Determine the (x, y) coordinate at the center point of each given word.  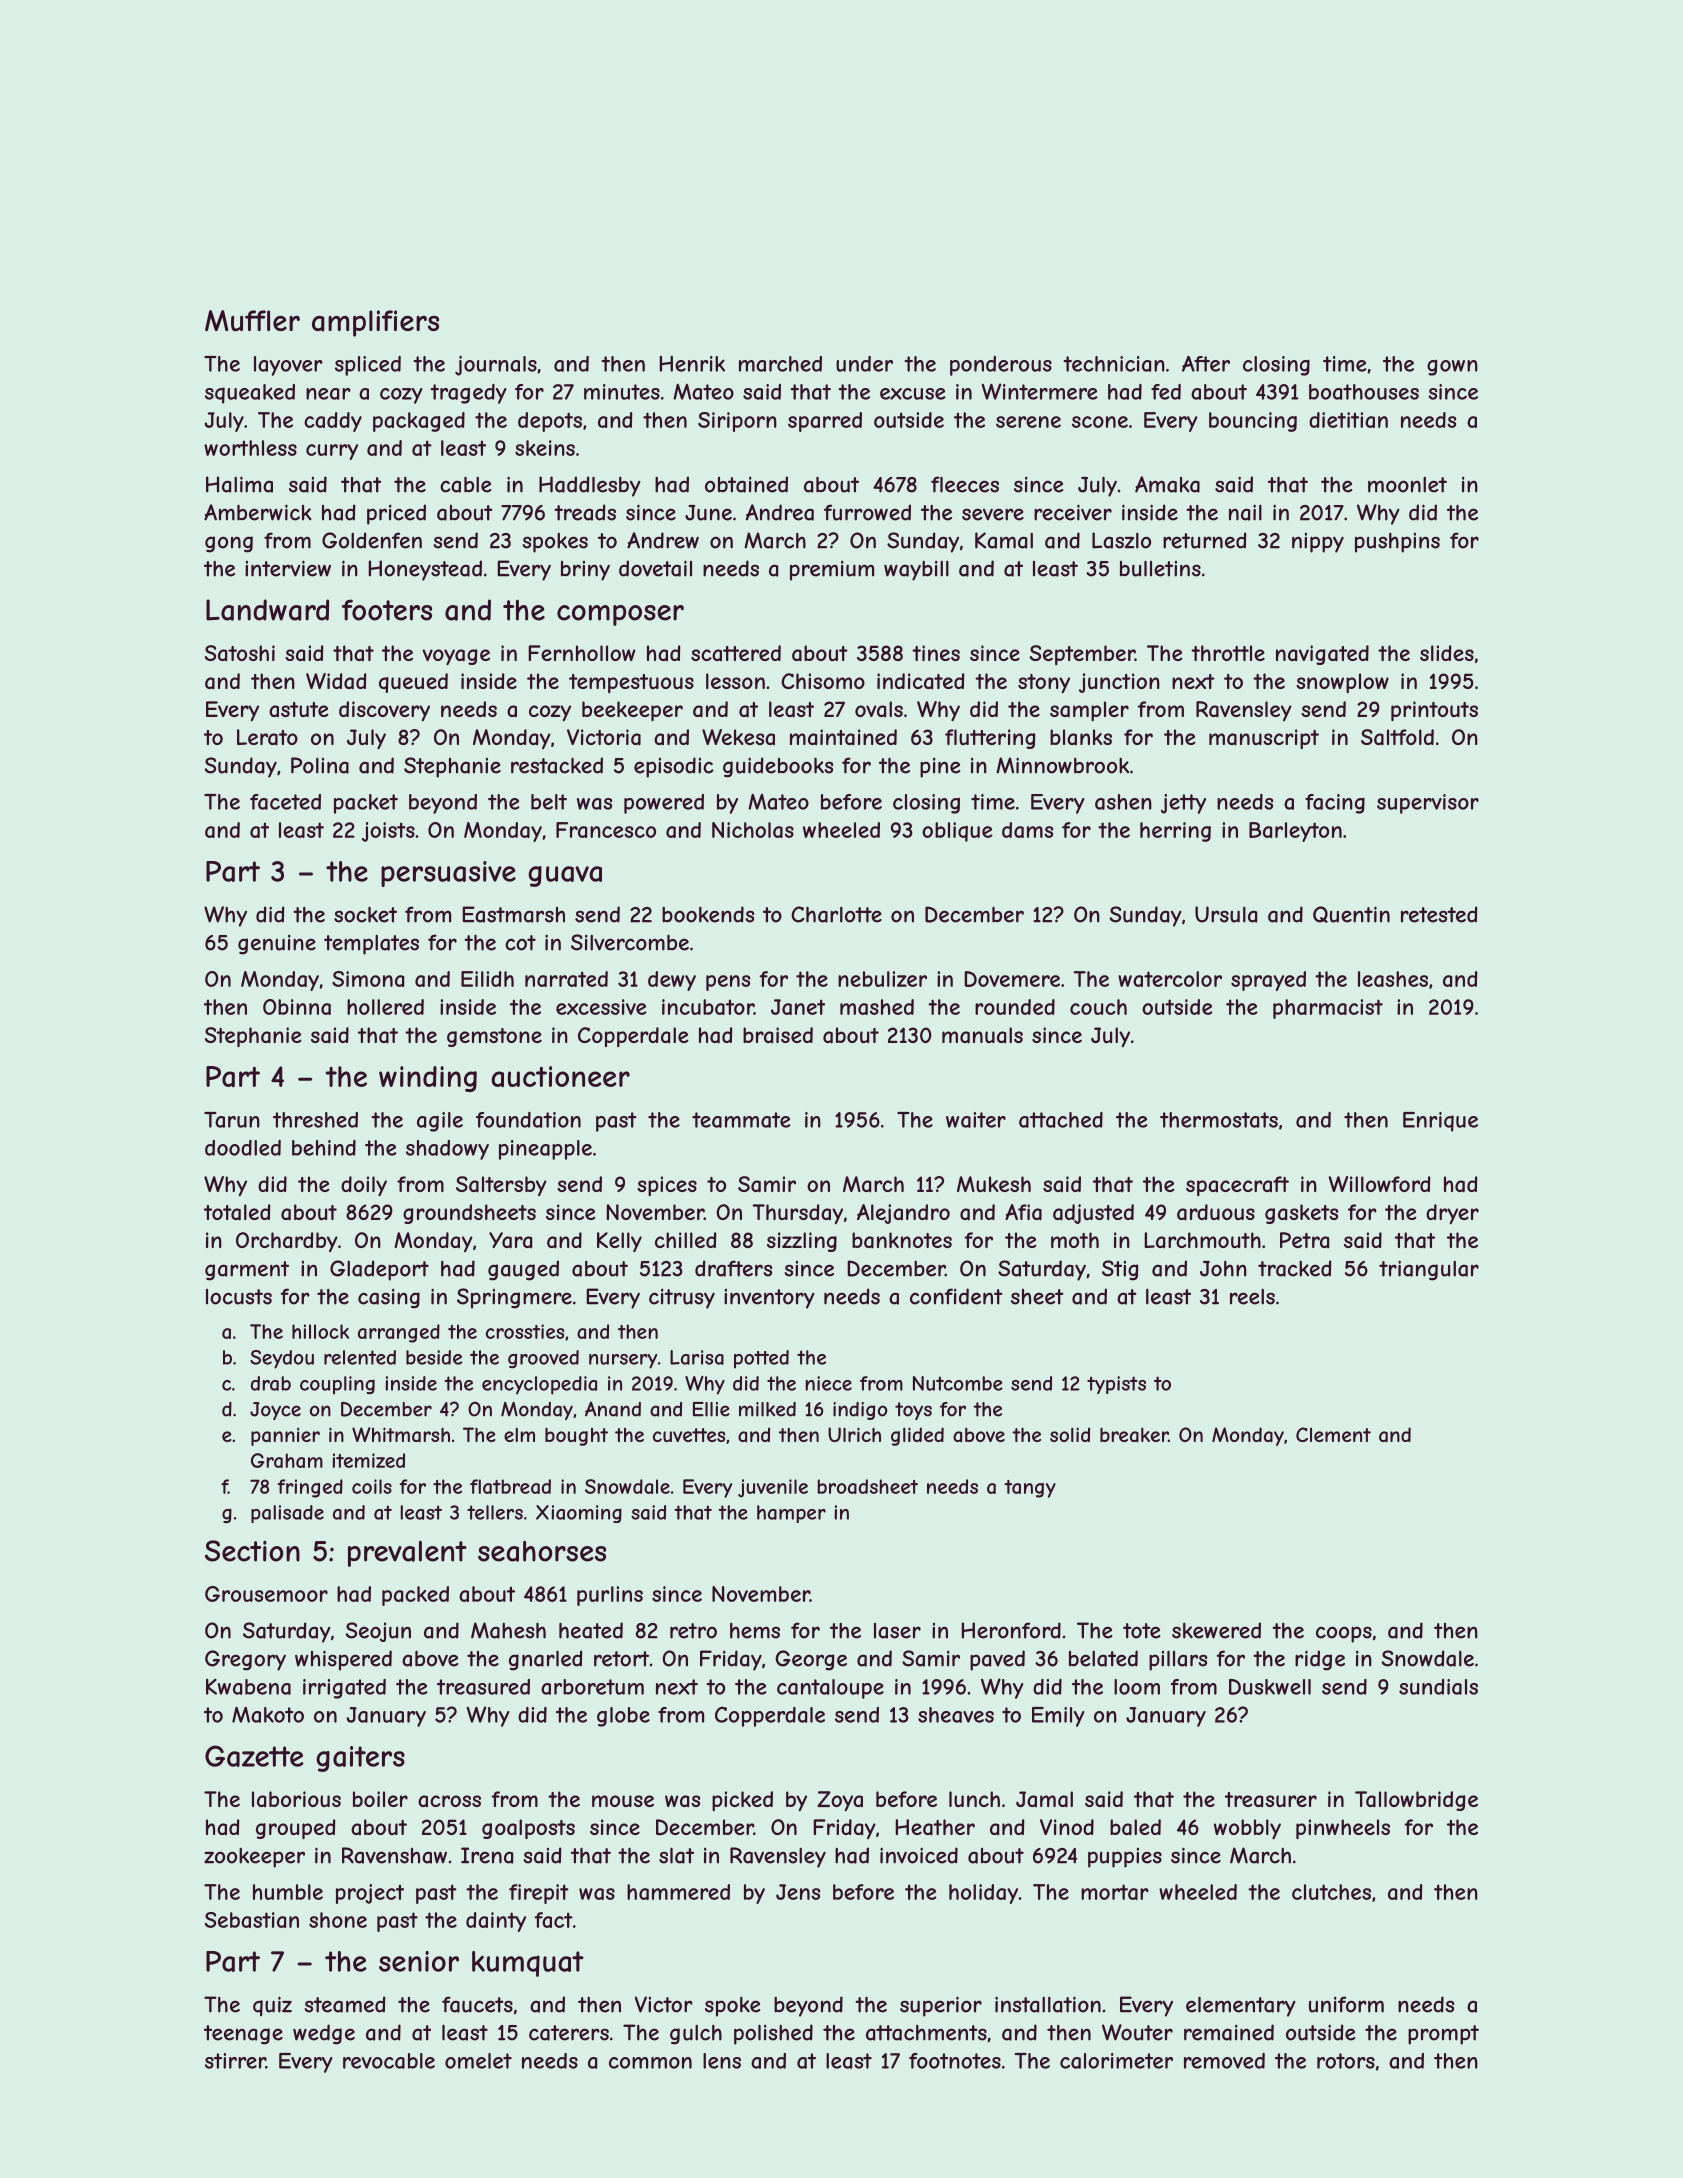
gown (1452, 368)
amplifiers (375, 323)
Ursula (1226, 914)
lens (722, 2061)
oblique (957, 832)
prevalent (407, 1554)
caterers (569, 2033)
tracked (1294, 1268)
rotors (1346, 2061)
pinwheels (1343, 1829)
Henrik (692, 364)
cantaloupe (830, 1689)
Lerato (267, 737)
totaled (237, 1212)
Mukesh (994, 1184)
